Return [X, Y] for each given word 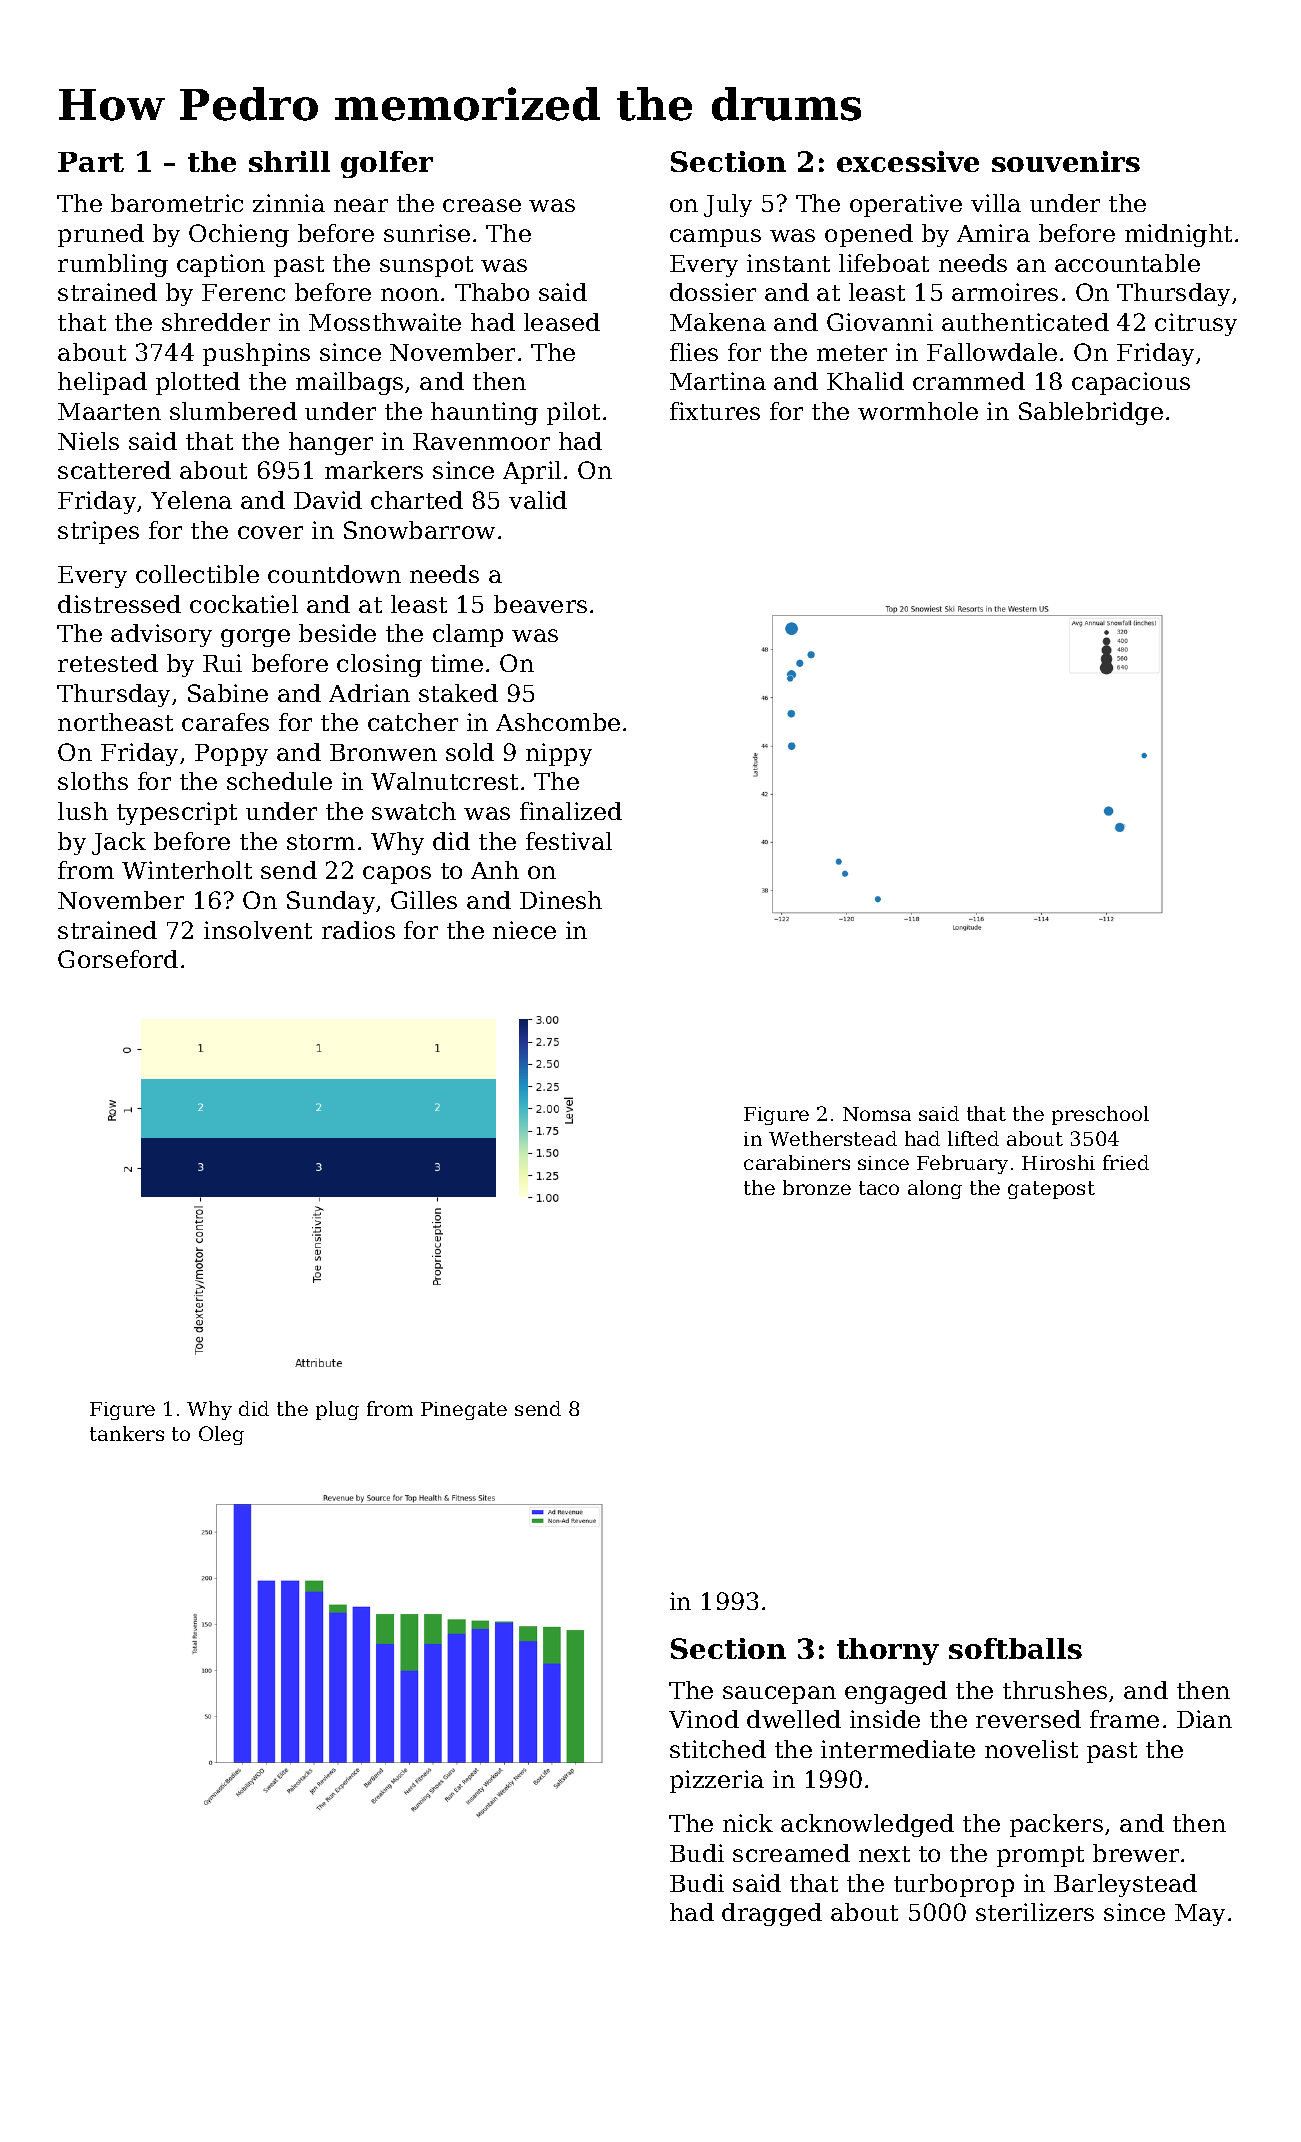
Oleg [221, 1435]
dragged [772, 1914]
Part [91, 162]
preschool [1100, 1115]
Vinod [704, 1719]
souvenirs [1066, 161]
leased [562, 322]
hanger [331, 443]
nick [748, 1823]
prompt [1040, 1856]
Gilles [424, 900]
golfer [387, 164]
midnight [1178, 235]
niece [524, 930]
